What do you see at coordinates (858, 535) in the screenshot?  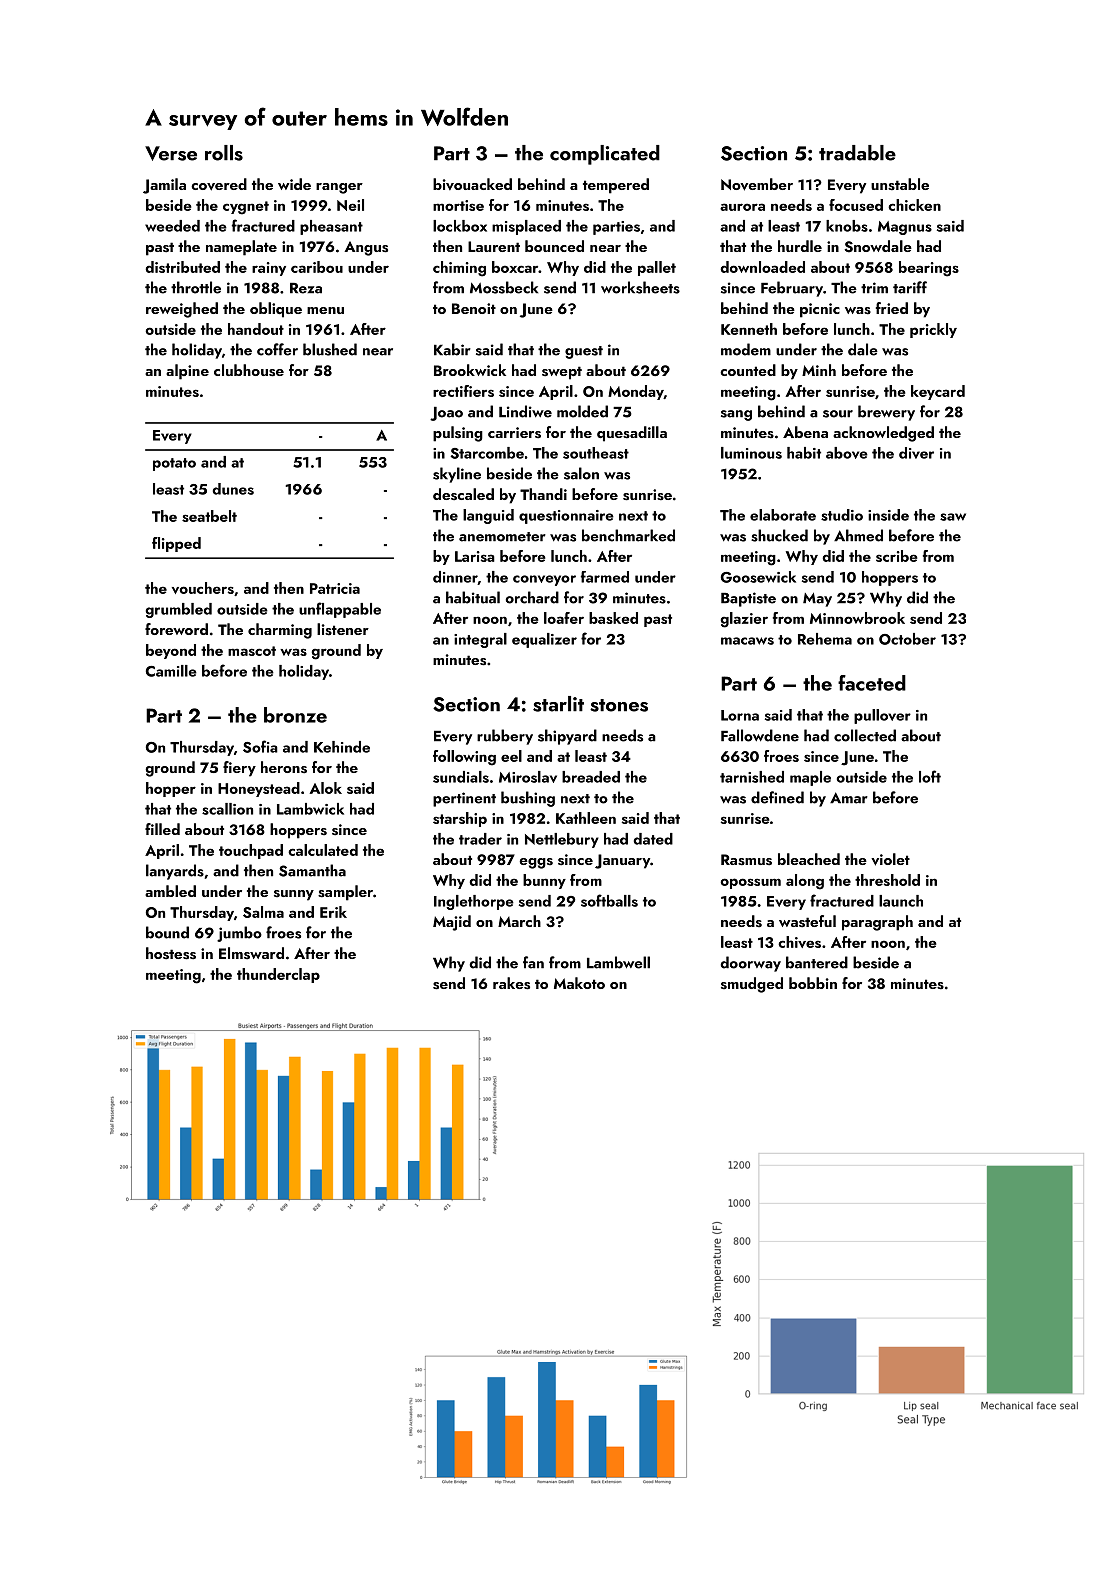 I see `Ahmed` at bounding box center [858, 535].
